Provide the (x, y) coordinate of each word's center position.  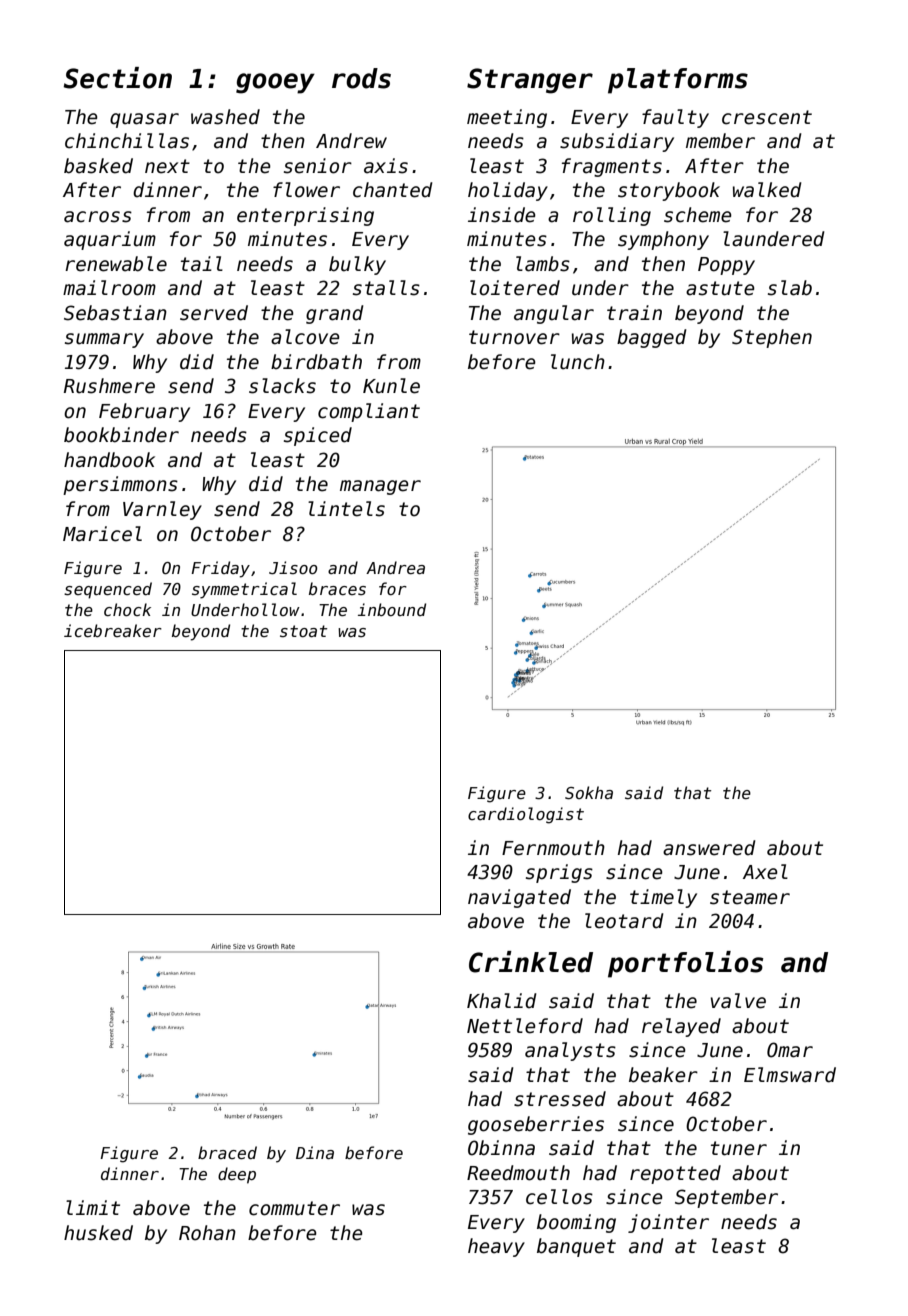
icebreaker (113, 630)
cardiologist (526, 815)
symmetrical (244, 590)
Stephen (772, 338)
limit (93, 1207)
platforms (678, 81)
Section (117, 78)
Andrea (395, 567)
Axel (765, 872)
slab (790, 288)
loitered (515, 288)
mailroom (109, 288)
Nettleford (525, 1026)
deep (237, 1175)
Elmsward (790, 1075)
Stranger (530, 81)
